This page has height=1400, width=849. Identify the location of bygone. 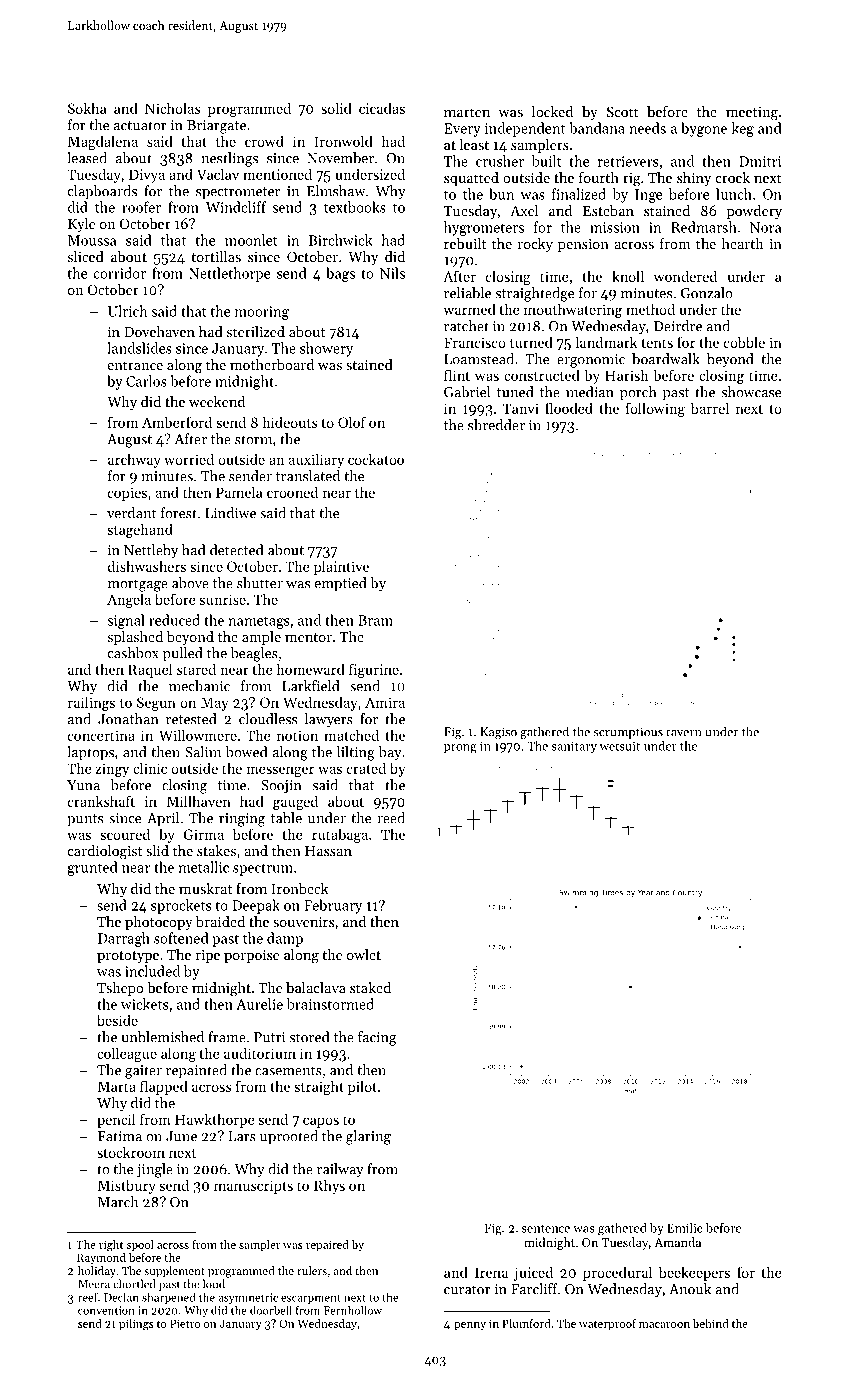
(704, 129).
